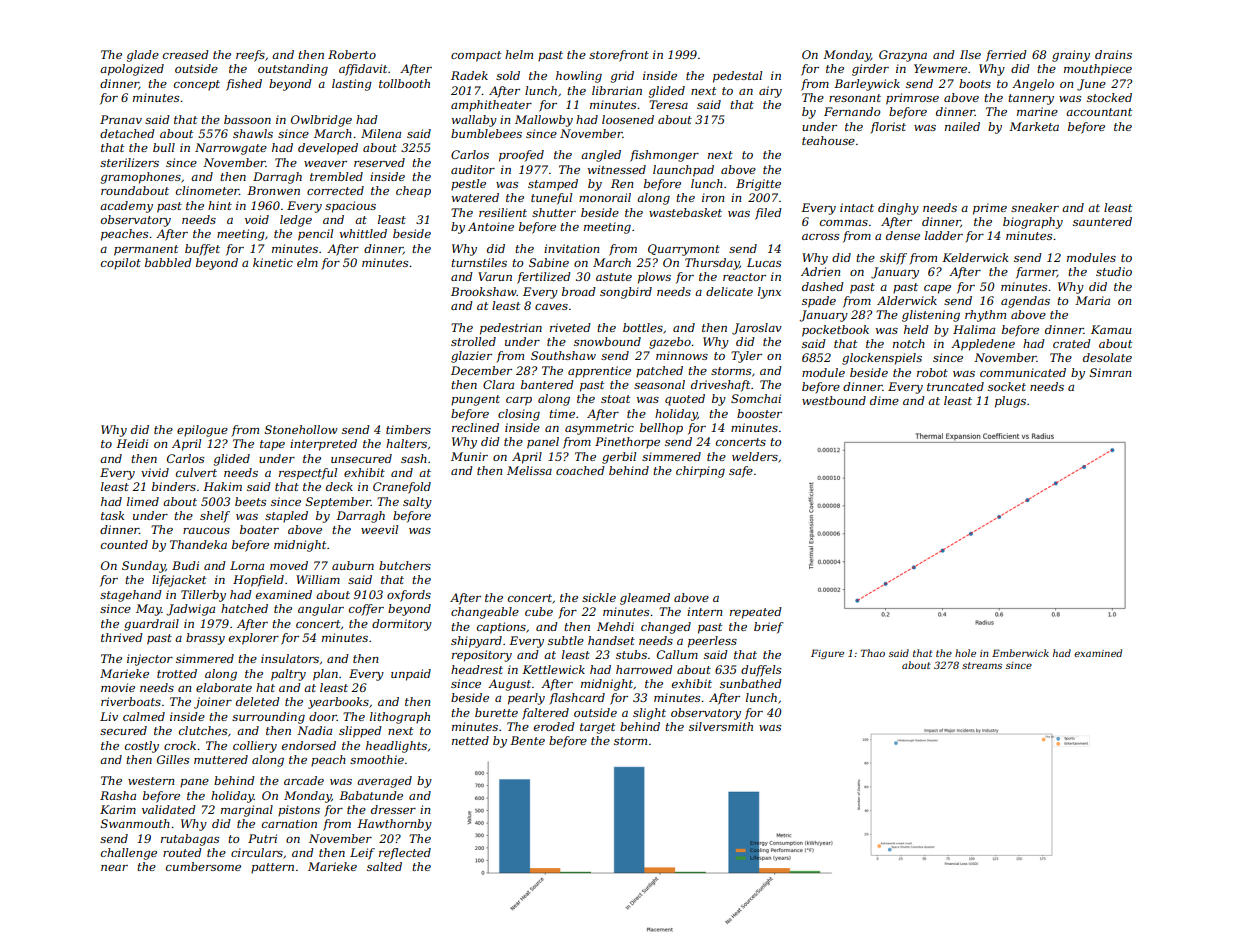  What do you see at coordinates (321, 121) in the screenshot?
I see `Owlbridge` at bounding box center [321, 121].
